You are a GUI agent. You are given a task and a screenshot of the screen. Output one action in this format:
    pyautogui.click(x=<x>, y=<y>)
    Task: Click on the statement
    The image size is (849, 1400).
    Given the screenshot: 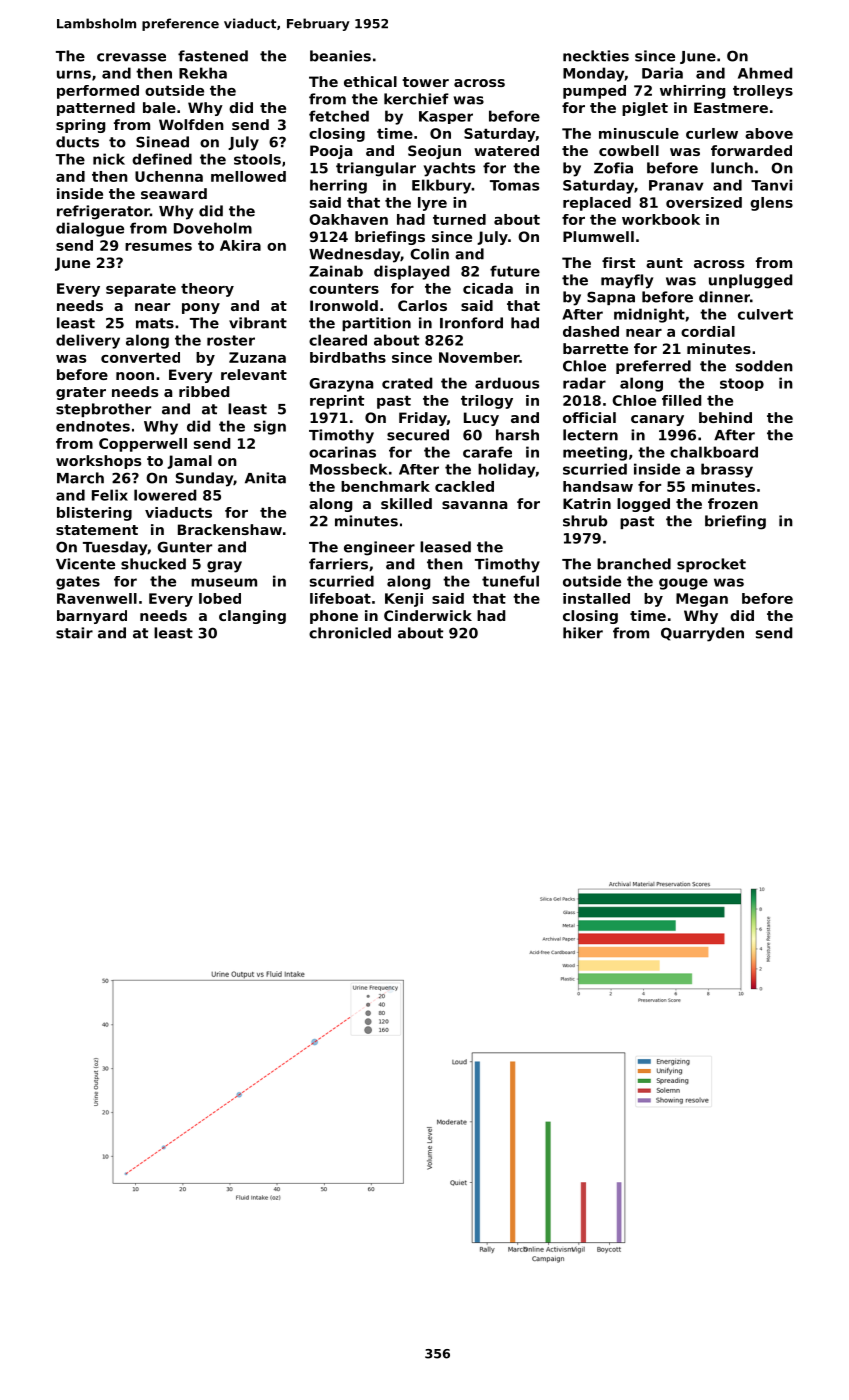 What is the action you would take?
    pyautogui.click(x=97, y=530)
